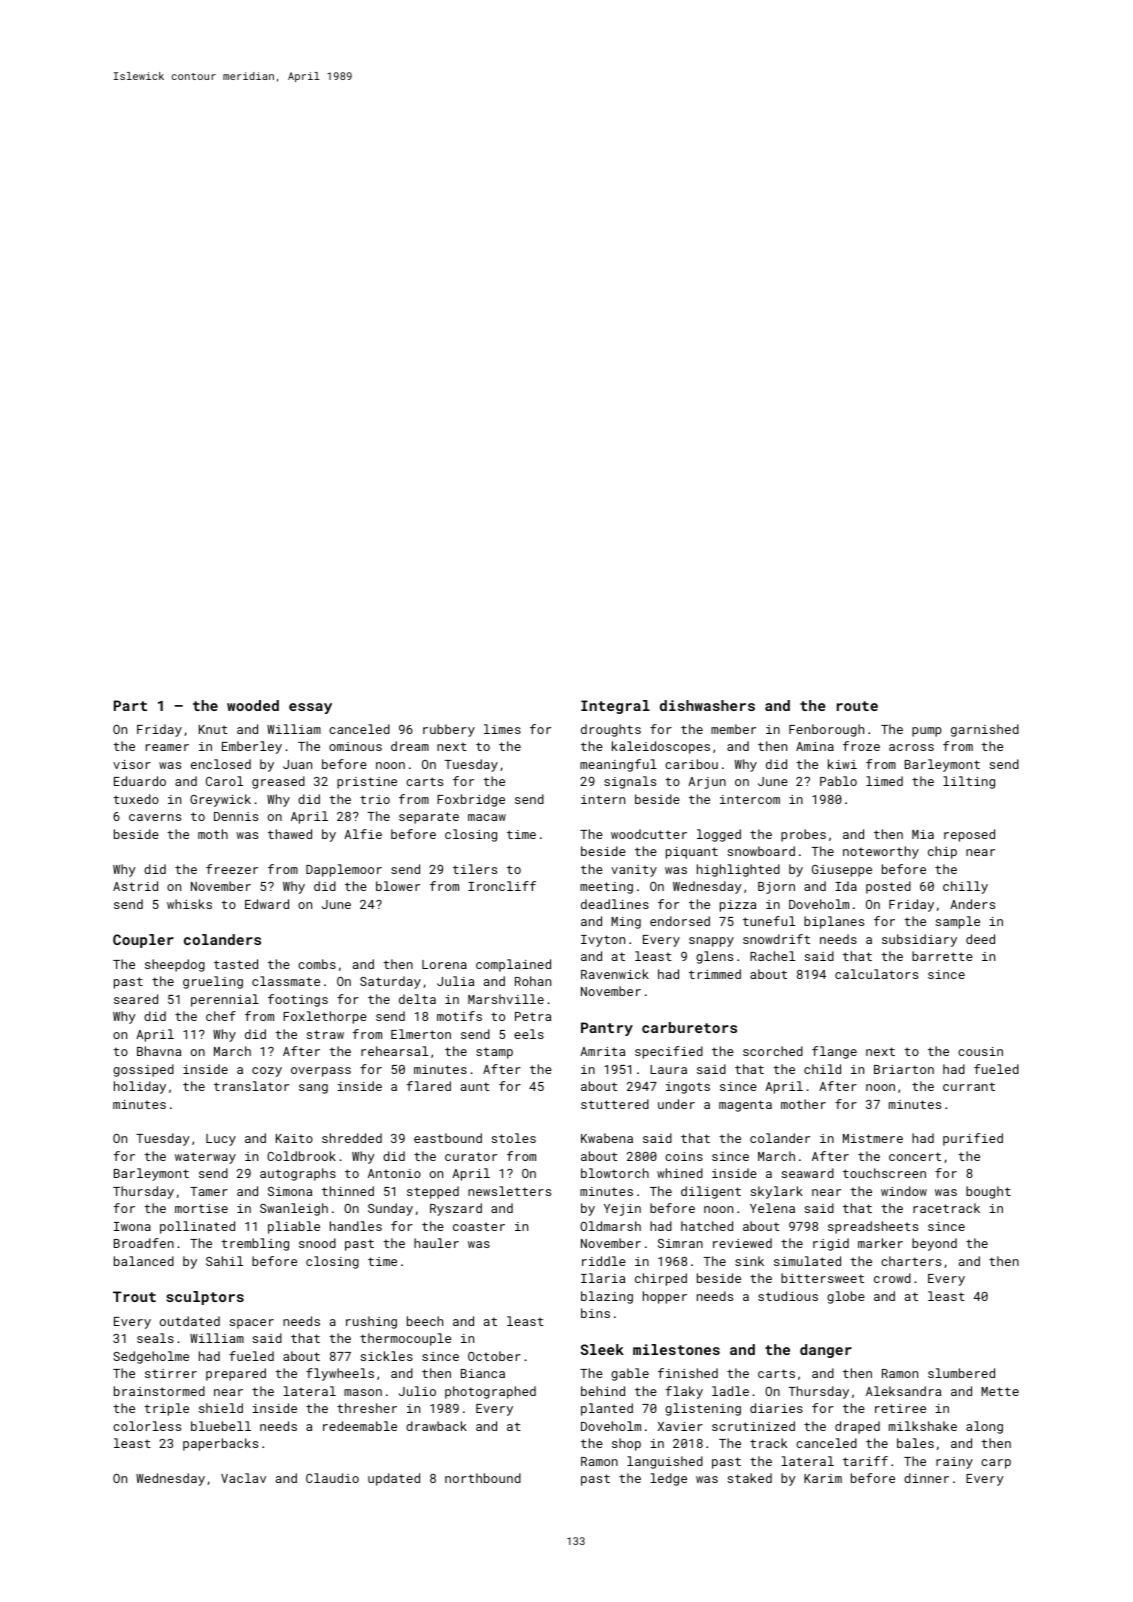  I want to click on coaster, so click(479, 1226).
